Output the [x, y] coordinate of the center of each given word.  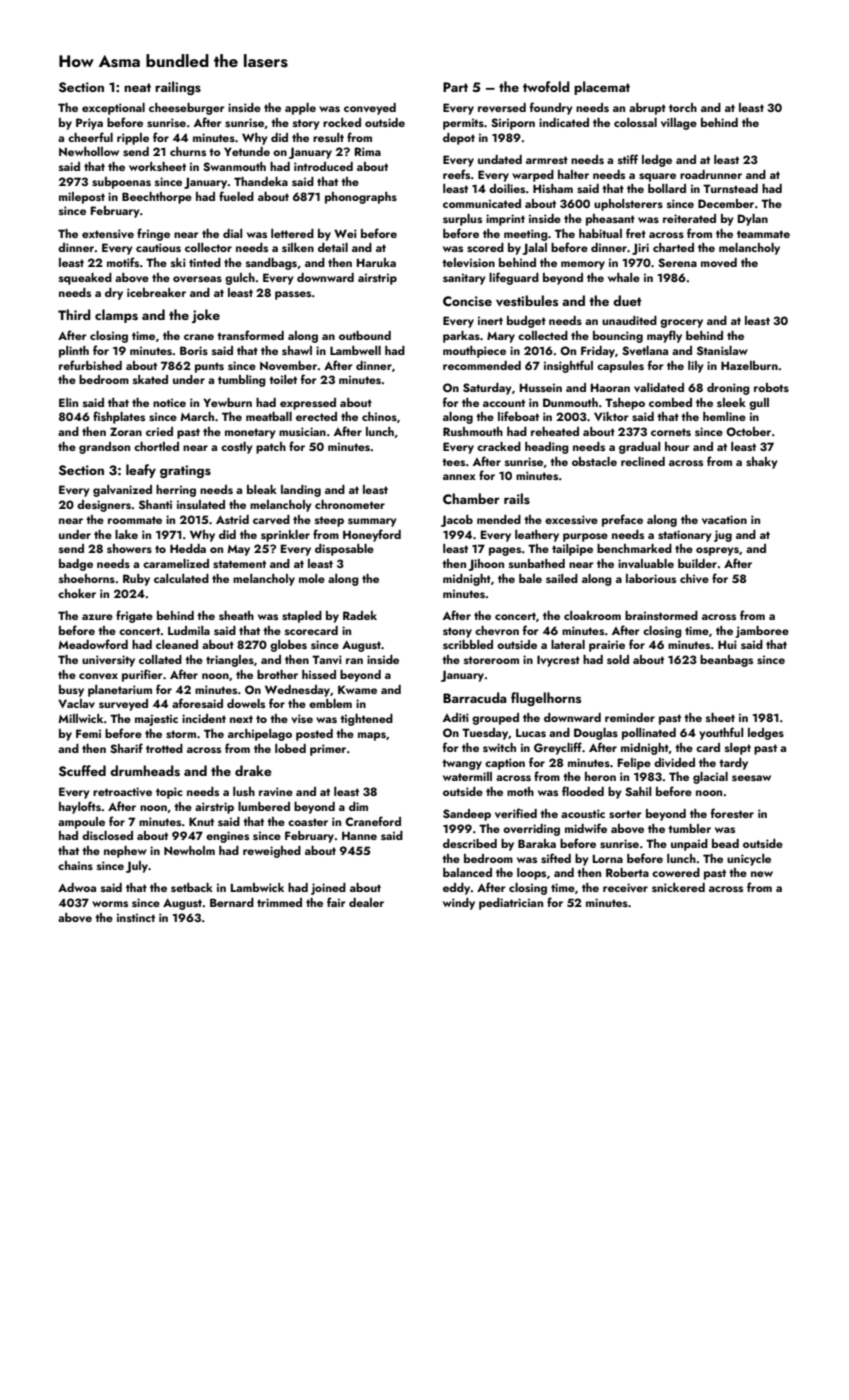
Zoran [126, 431]
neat [137, 87]
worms [110, 904]
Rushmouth [473, 431]
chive [694, 578]
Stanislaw [722, 350]
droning [728, 389]
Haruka [376, 262]
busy [71, 691]
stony [457, 632]
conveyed [370, 109]
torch [683, 107]
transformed [250, 335]
